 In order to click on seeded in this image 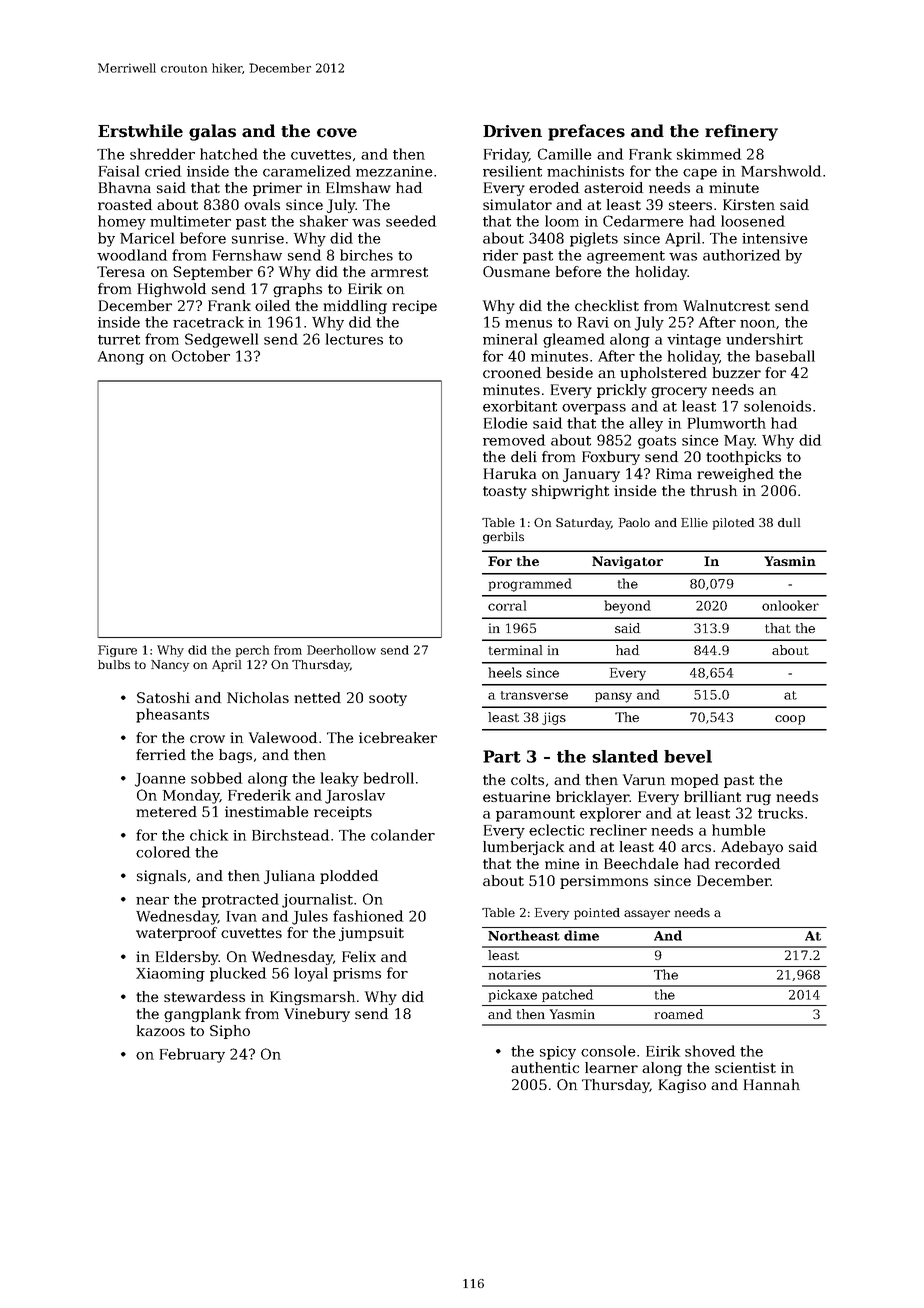, I will do `click(411, 221)`.
